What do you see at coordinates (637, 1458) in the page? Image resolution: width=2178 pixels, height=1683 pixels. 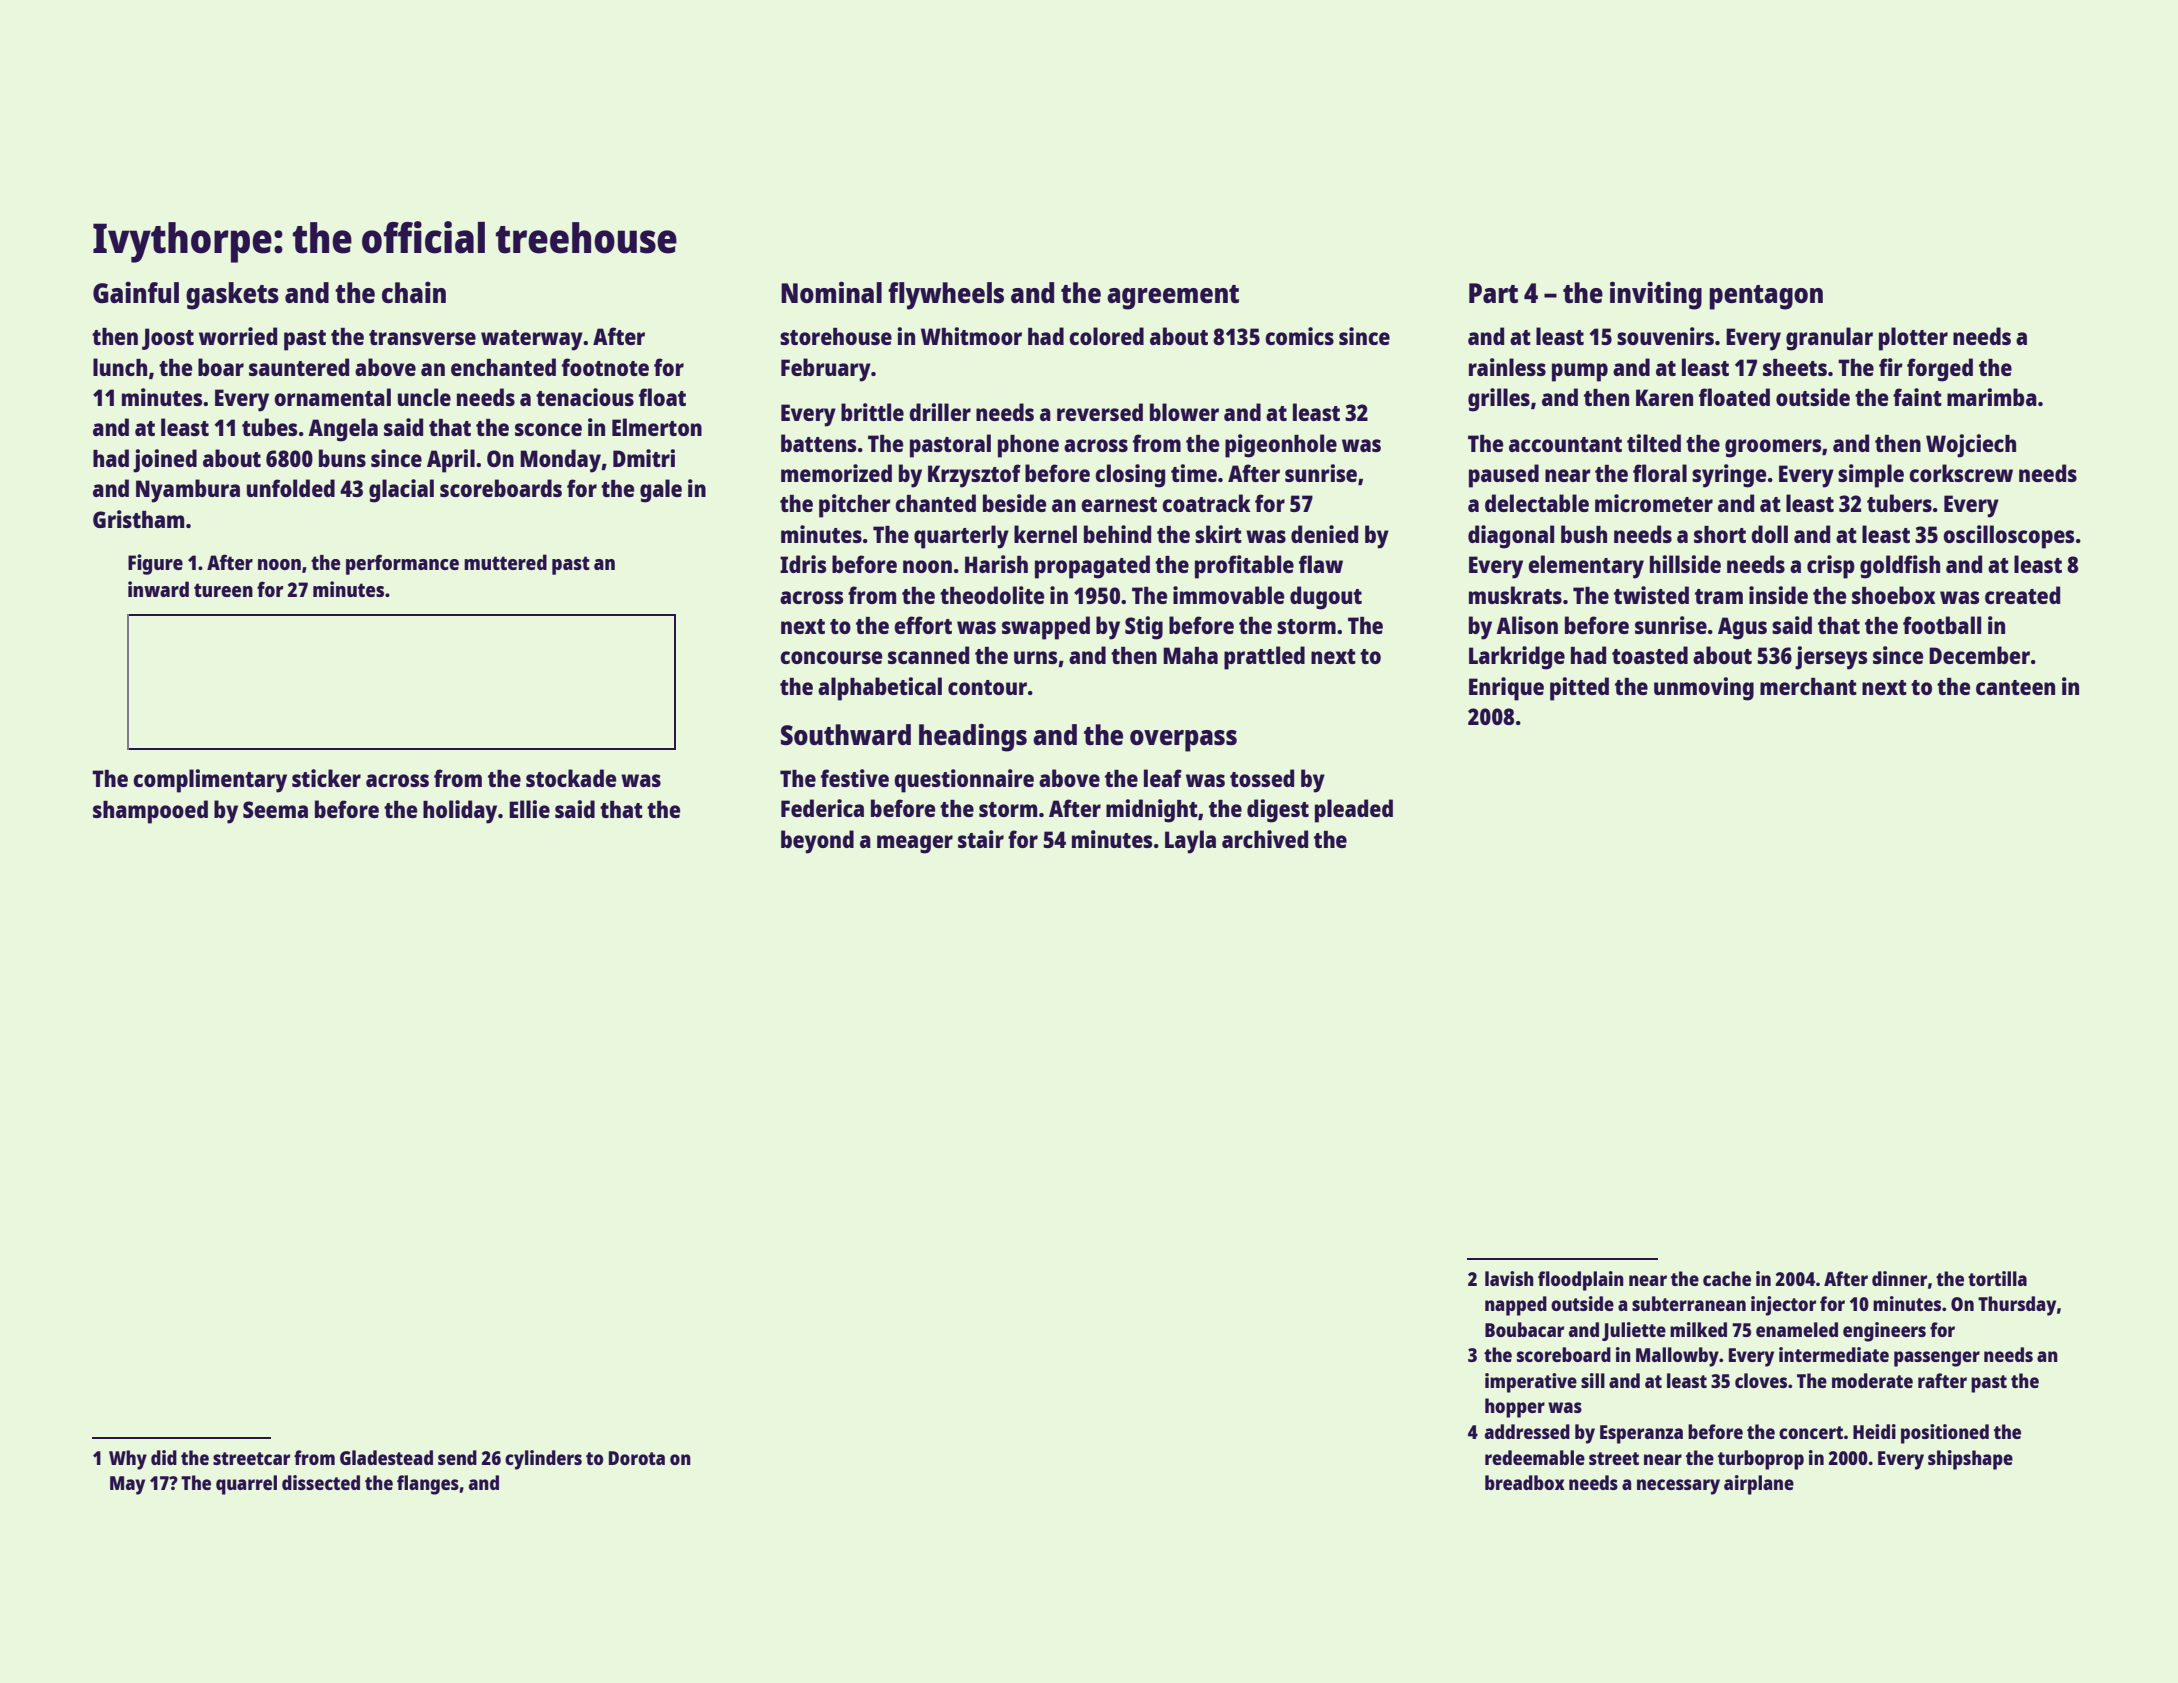 I see `Dorota` at bounding box center [637, 1458].
